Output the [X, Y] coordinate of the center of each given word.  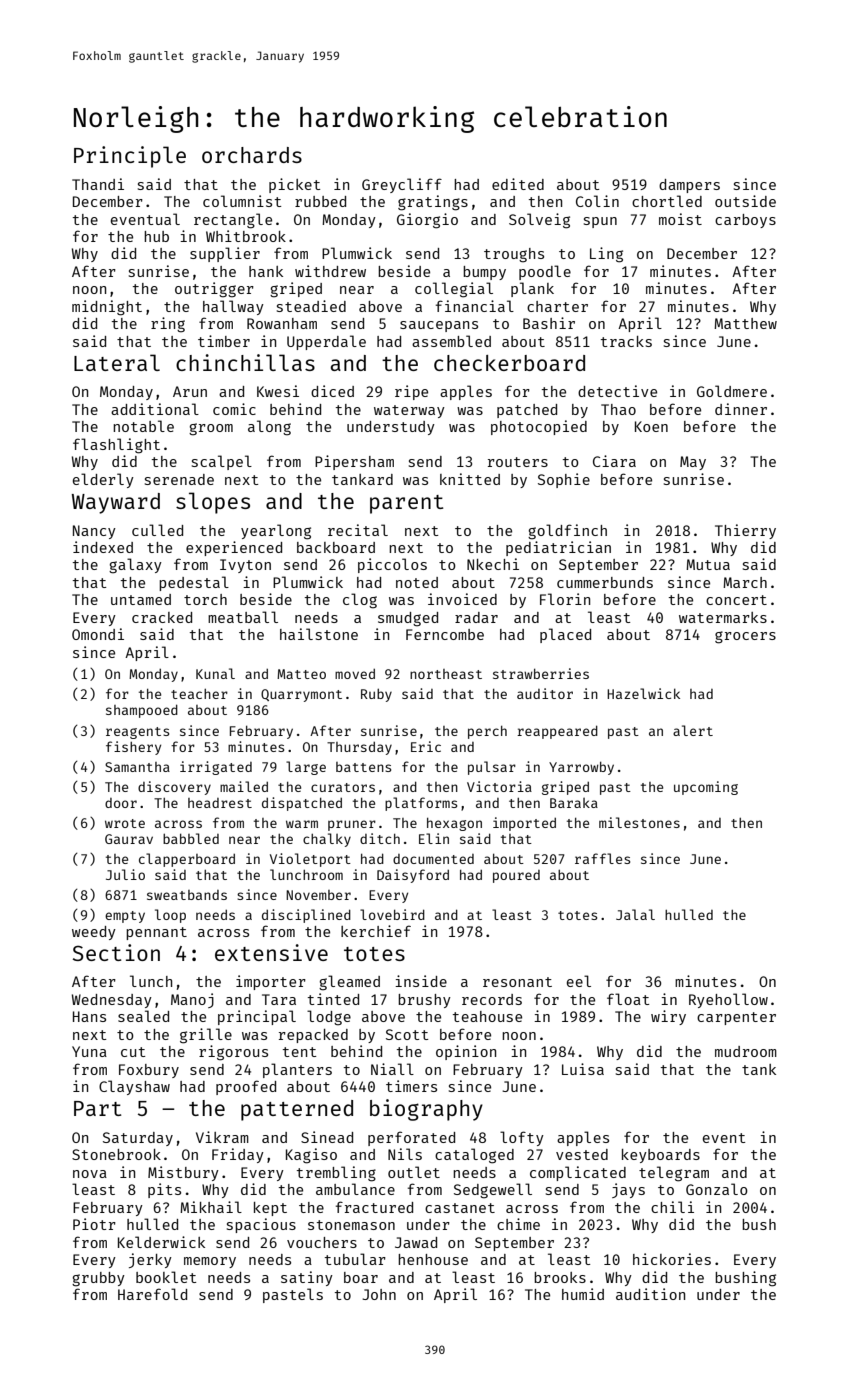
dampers [689, 186]
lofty [522, 1138]
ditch [380, 838]
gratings [433, 203]
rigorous [233, 1053]
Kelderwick [161, 1242]
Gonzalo [717, 1189]
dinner [741, 409]
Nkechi [493, 564]
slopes [213, 503]
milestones [639, 822]
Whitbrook [246, 236]
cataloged [474, 1156]
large [306, 768]
